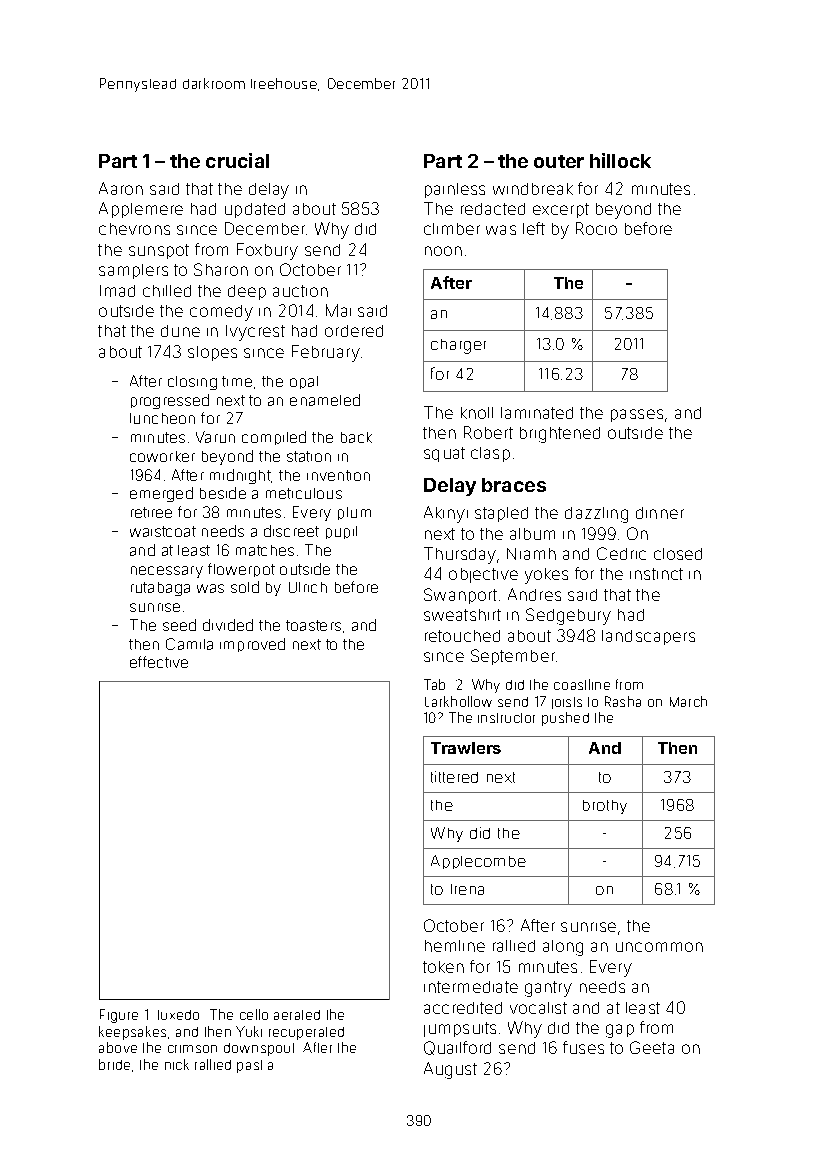 The height and width of the page is (1153, 813). Describe the element at coordinates (177, 1064) in the page. I see `nick` at that location.
